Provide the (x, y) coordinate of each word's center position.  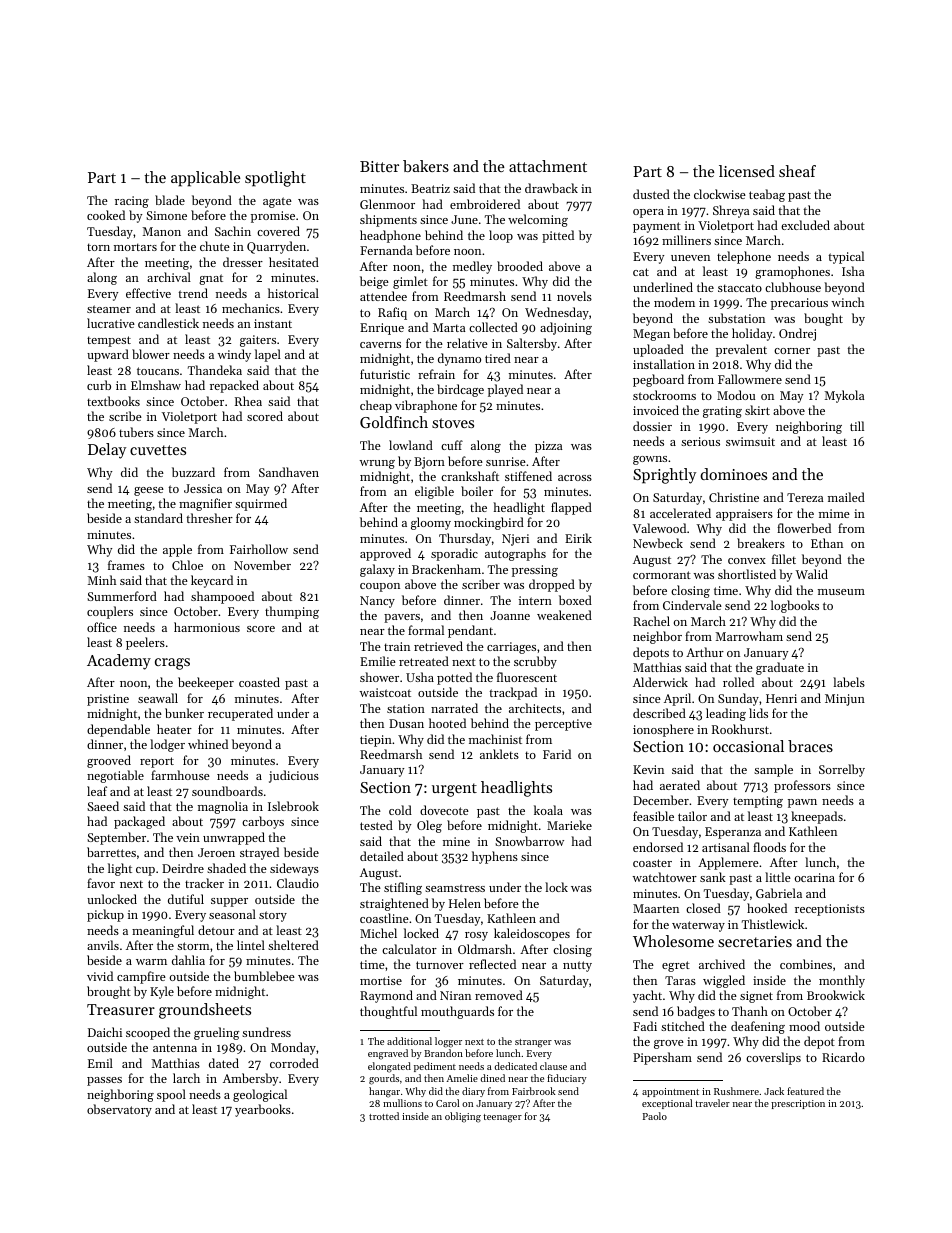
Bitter (379, 166)
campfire (141, 977)
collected (493, 327)
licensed (747, 171)
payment (657, 227)
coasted (259, 682)
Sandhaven (289, 472)
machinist (495, 739)
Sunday (738, 699)
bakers (426, 166)
